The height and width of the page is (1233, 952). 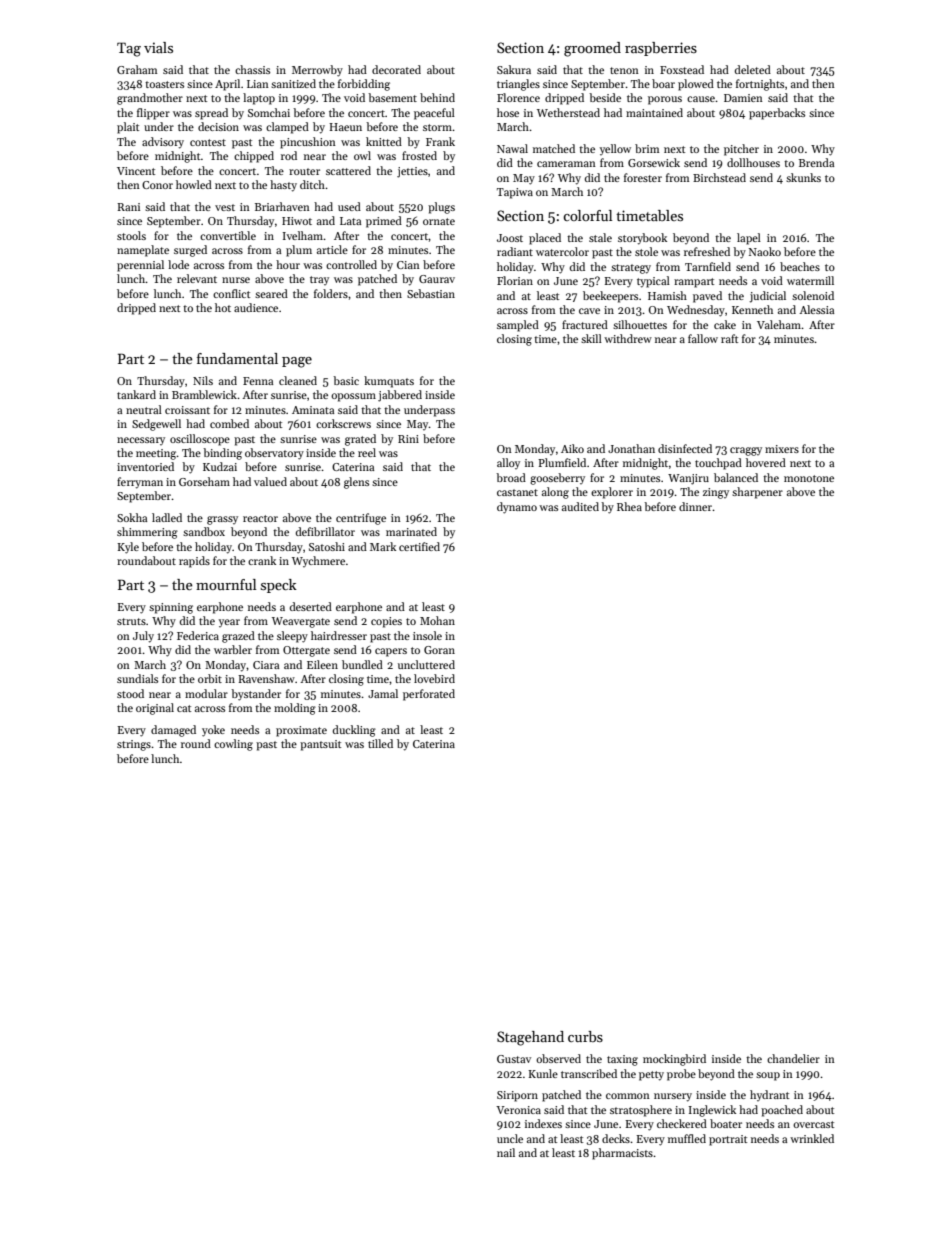 I want to click on muffled, so click(x=687, y=1138).
